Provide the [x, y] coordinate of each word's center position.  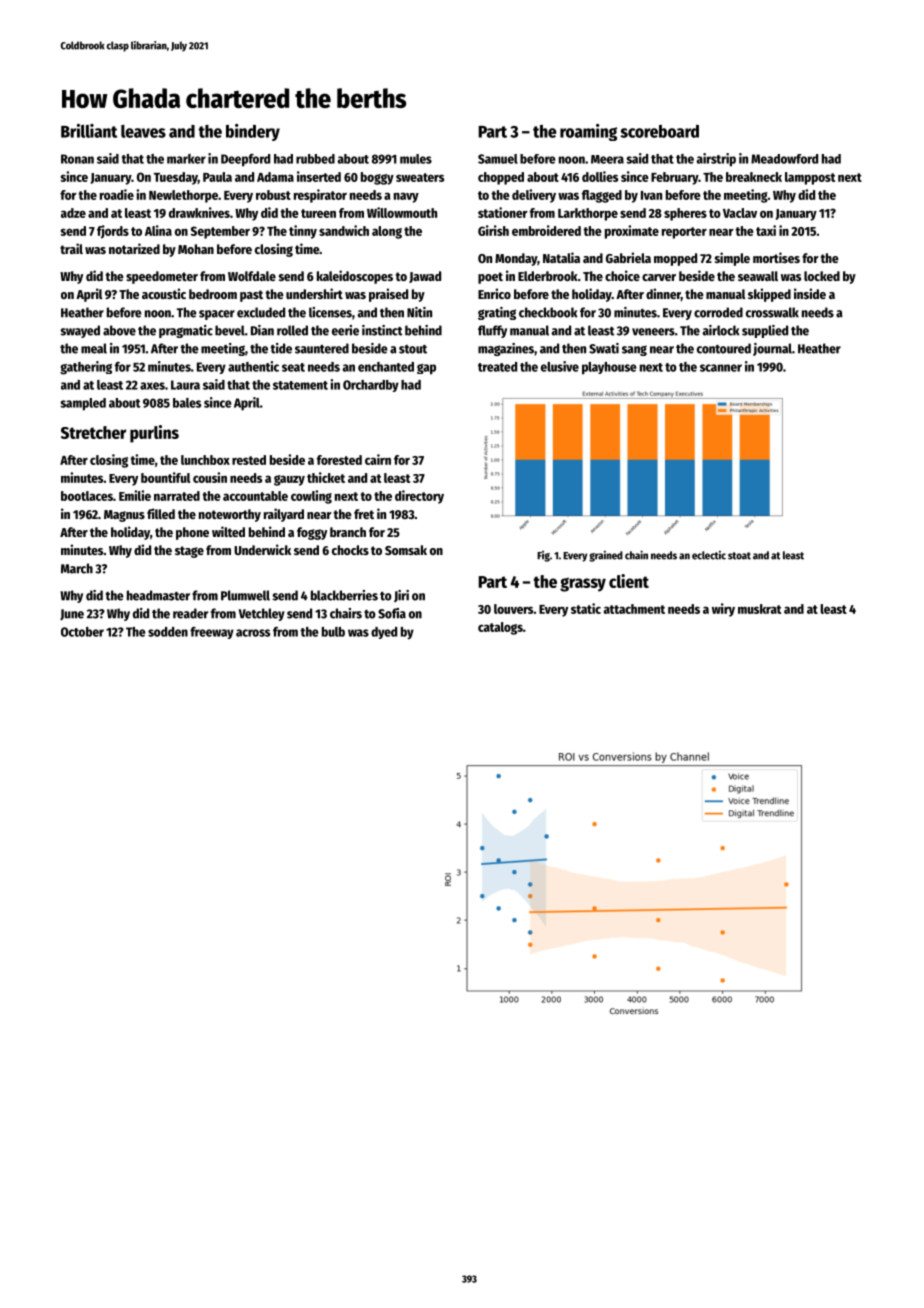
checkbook [548, 312]
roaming [588, 132]
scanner [721, 368]
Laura [185, 385]
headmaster [158, 595]
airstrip [716, 160]
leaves [143, 131]
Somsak [406, 550]
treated [497, 367]
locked [822, 276]
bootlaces [87, 496]
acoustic [164, 293]
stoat [739, 556]
